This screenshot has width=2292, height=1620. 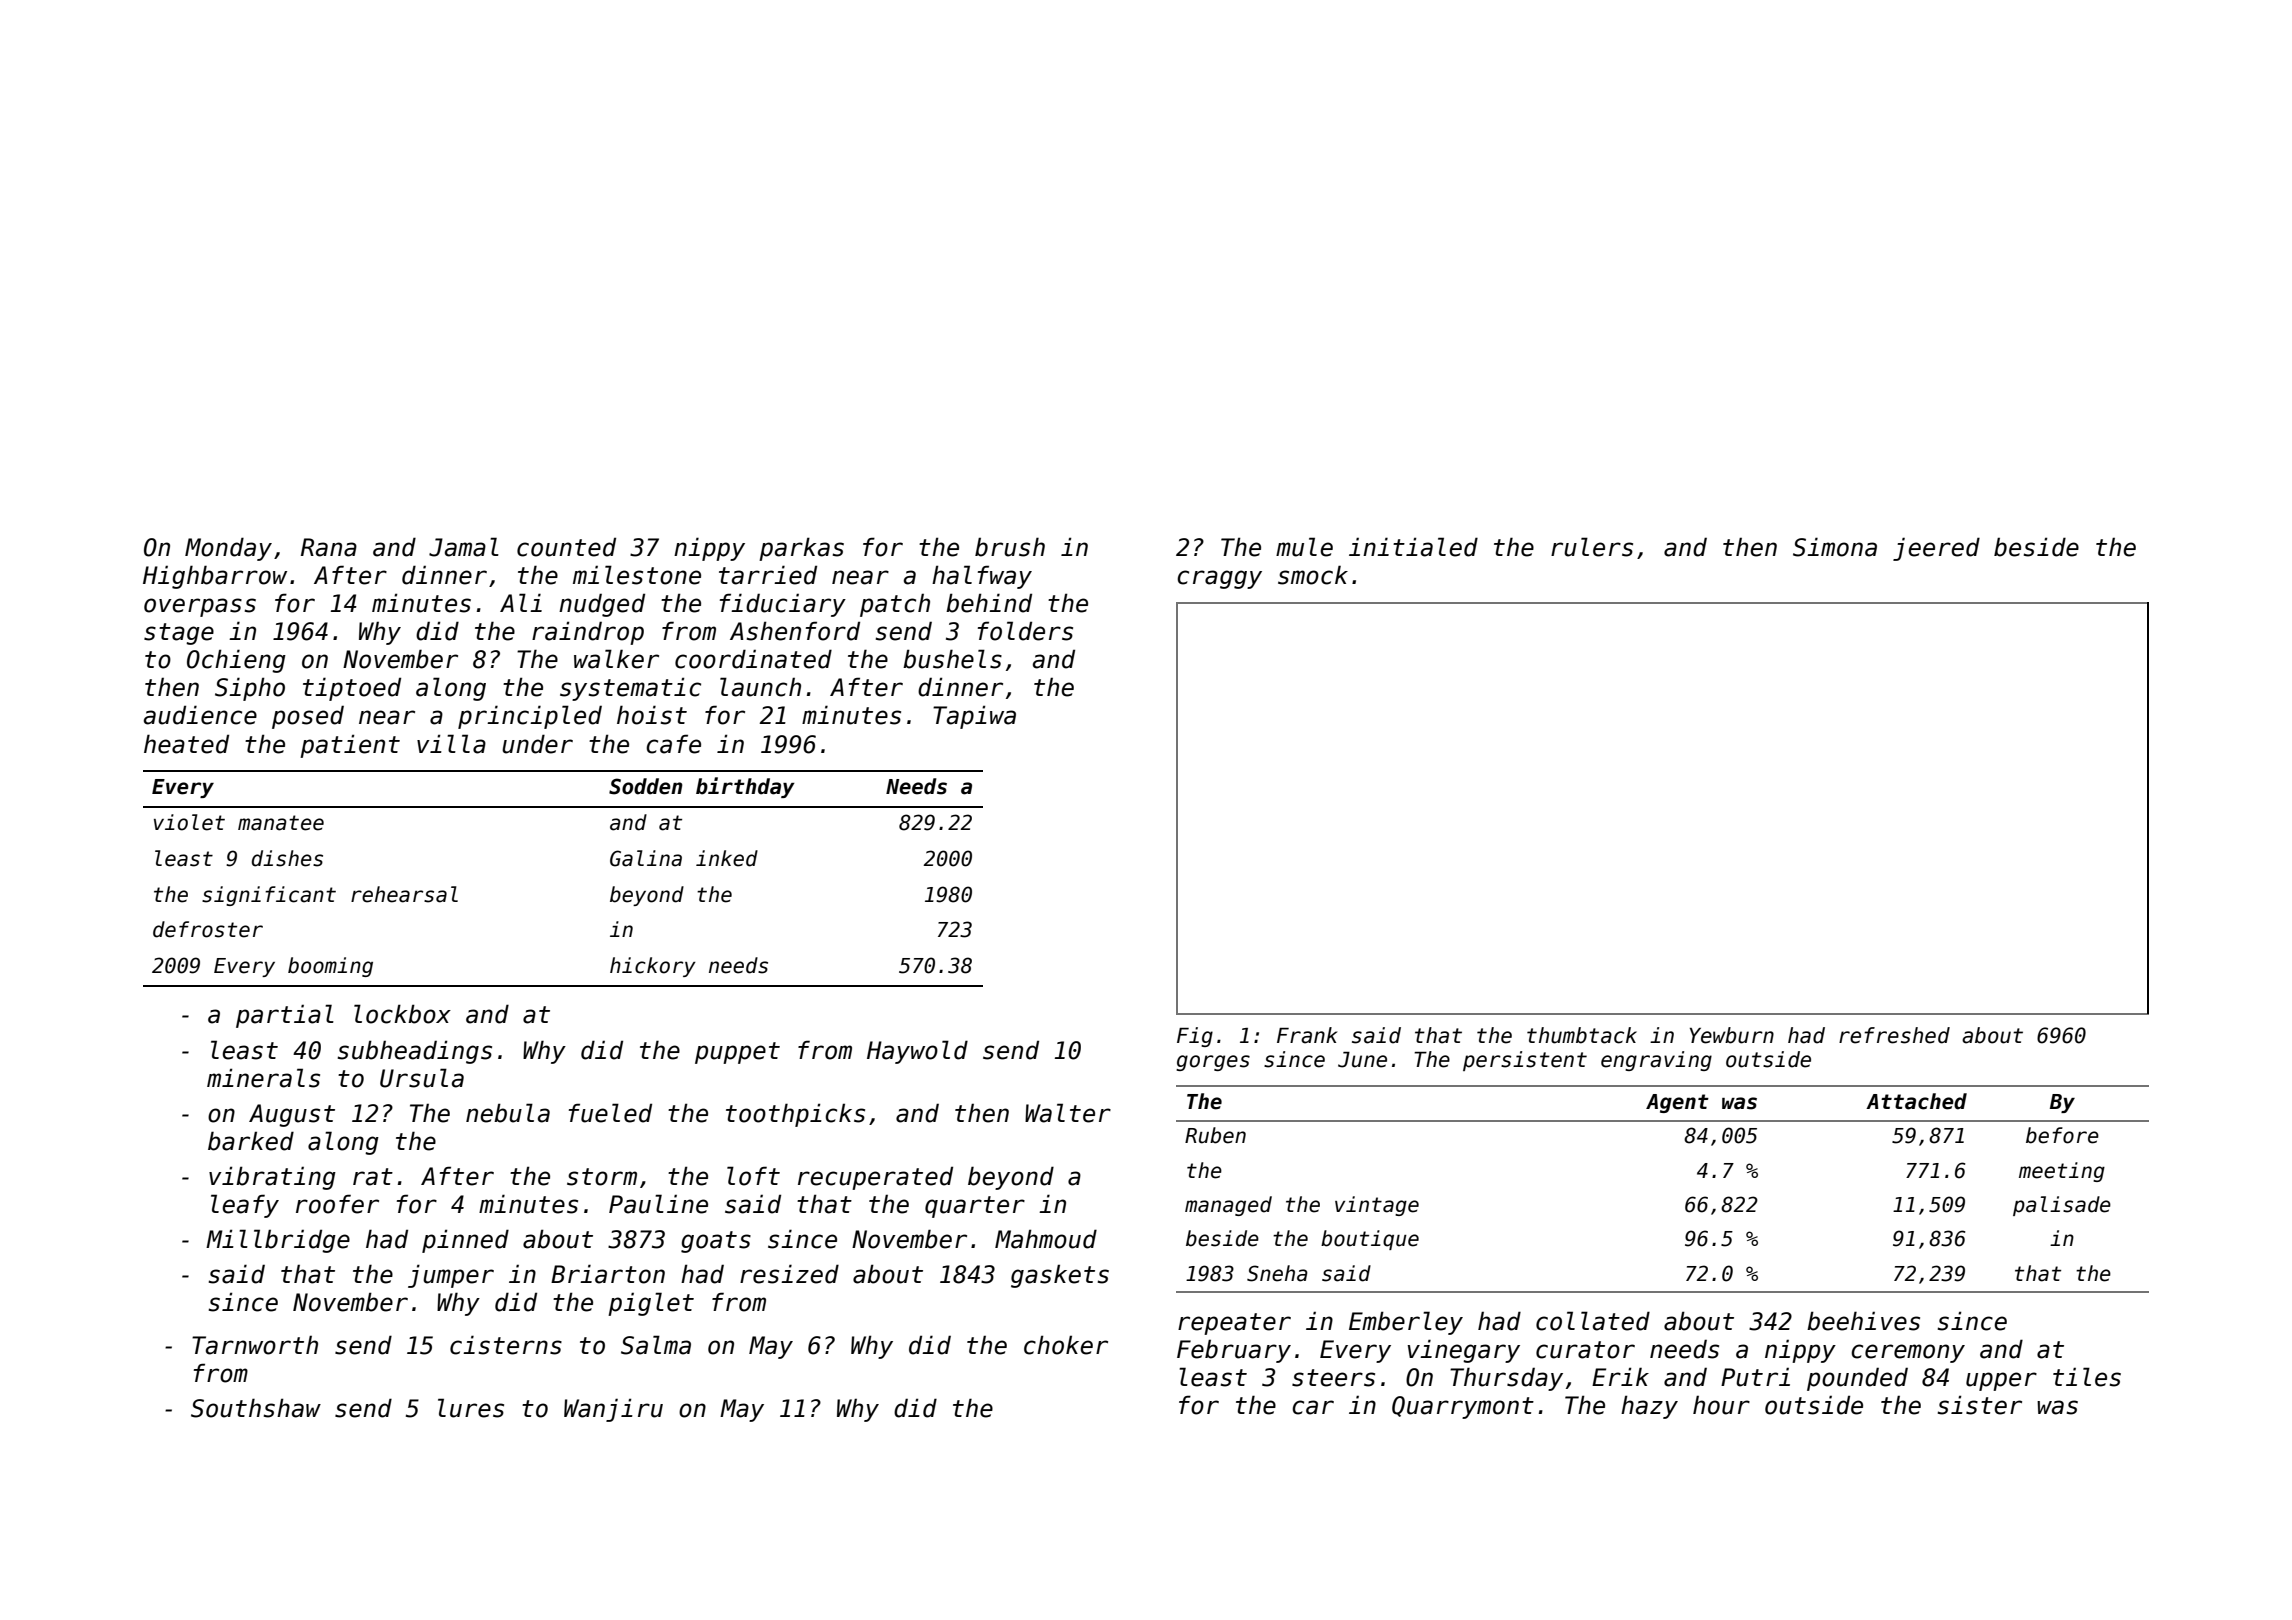 What do you see at coordinates (281, 823) in the screenshot?
I see `manatee` at bounding box center [281, 823].
